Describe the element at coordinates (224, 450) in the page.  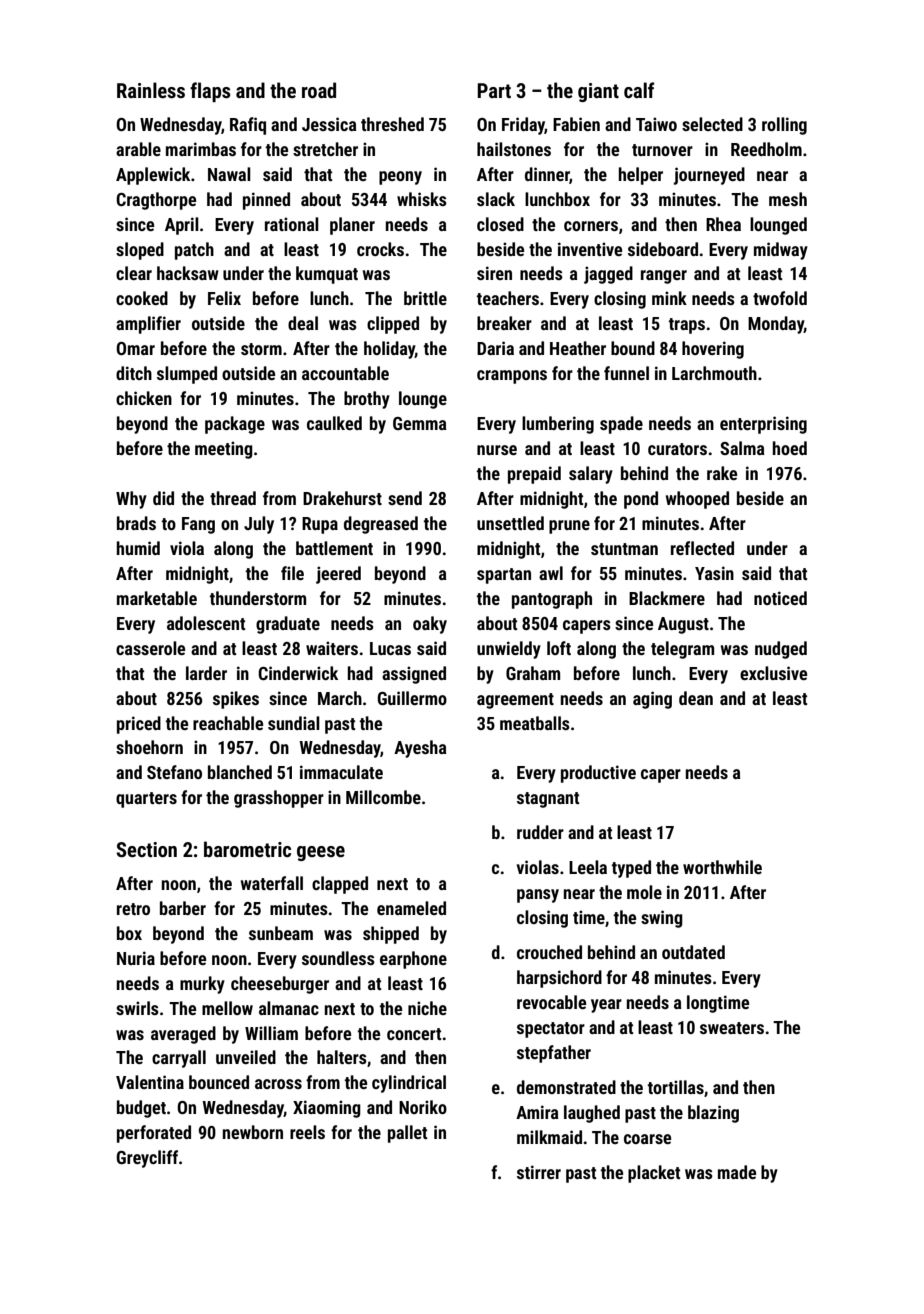
I see `meeting` at that location.
